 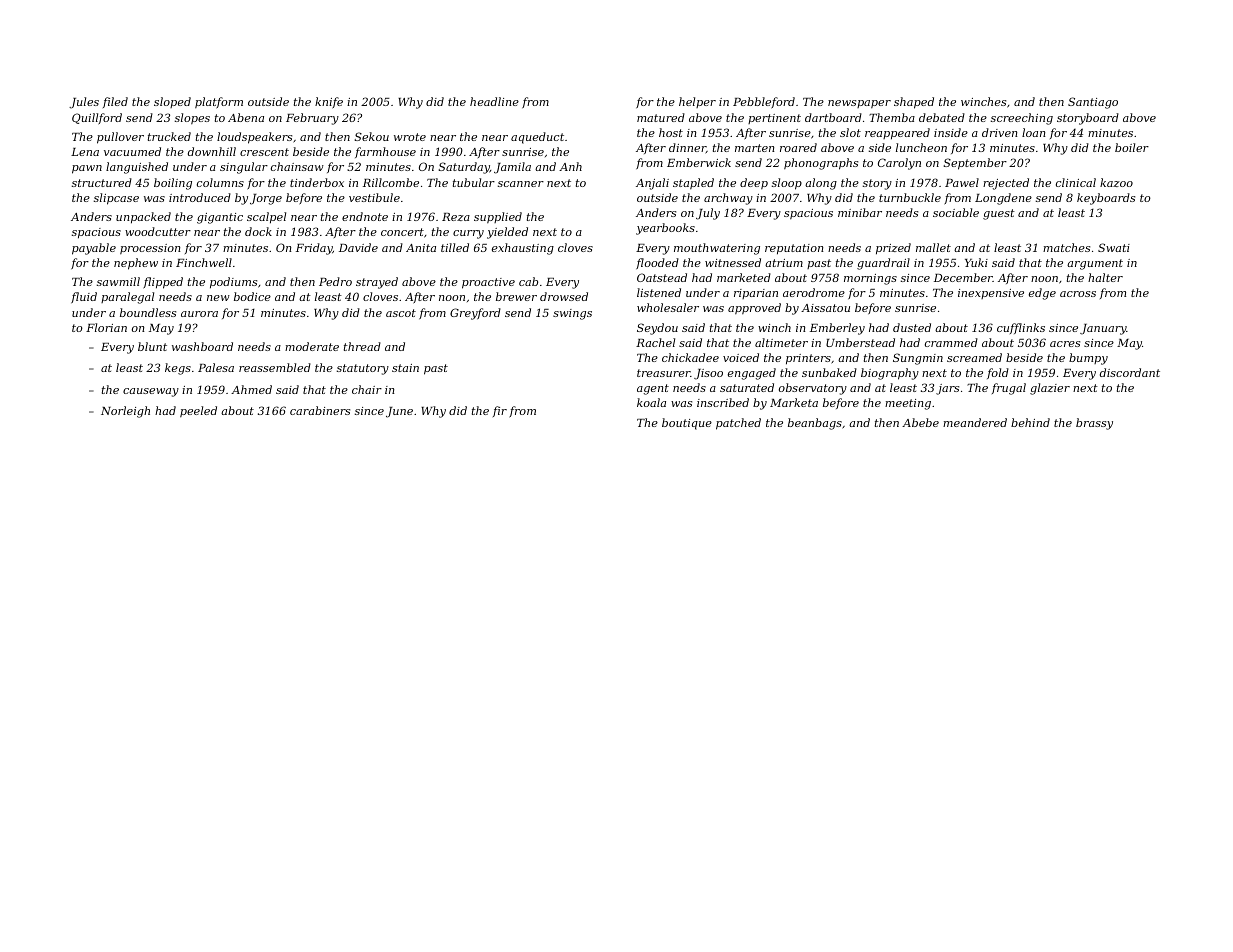 I want to click on Oatstead, so click(x=662, y=277).
